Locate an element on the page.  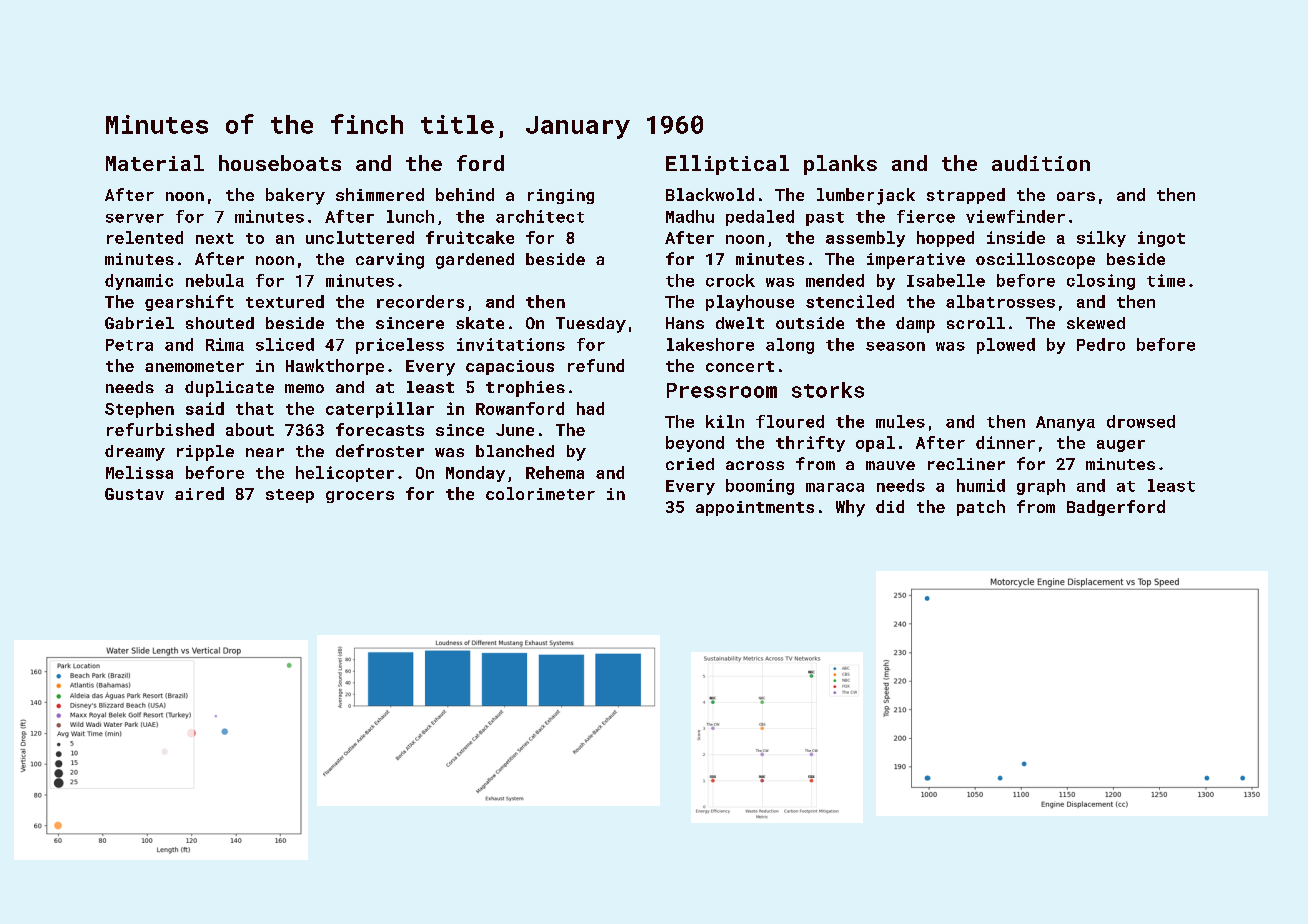
helicopter is located at coordinates (345, 474).
